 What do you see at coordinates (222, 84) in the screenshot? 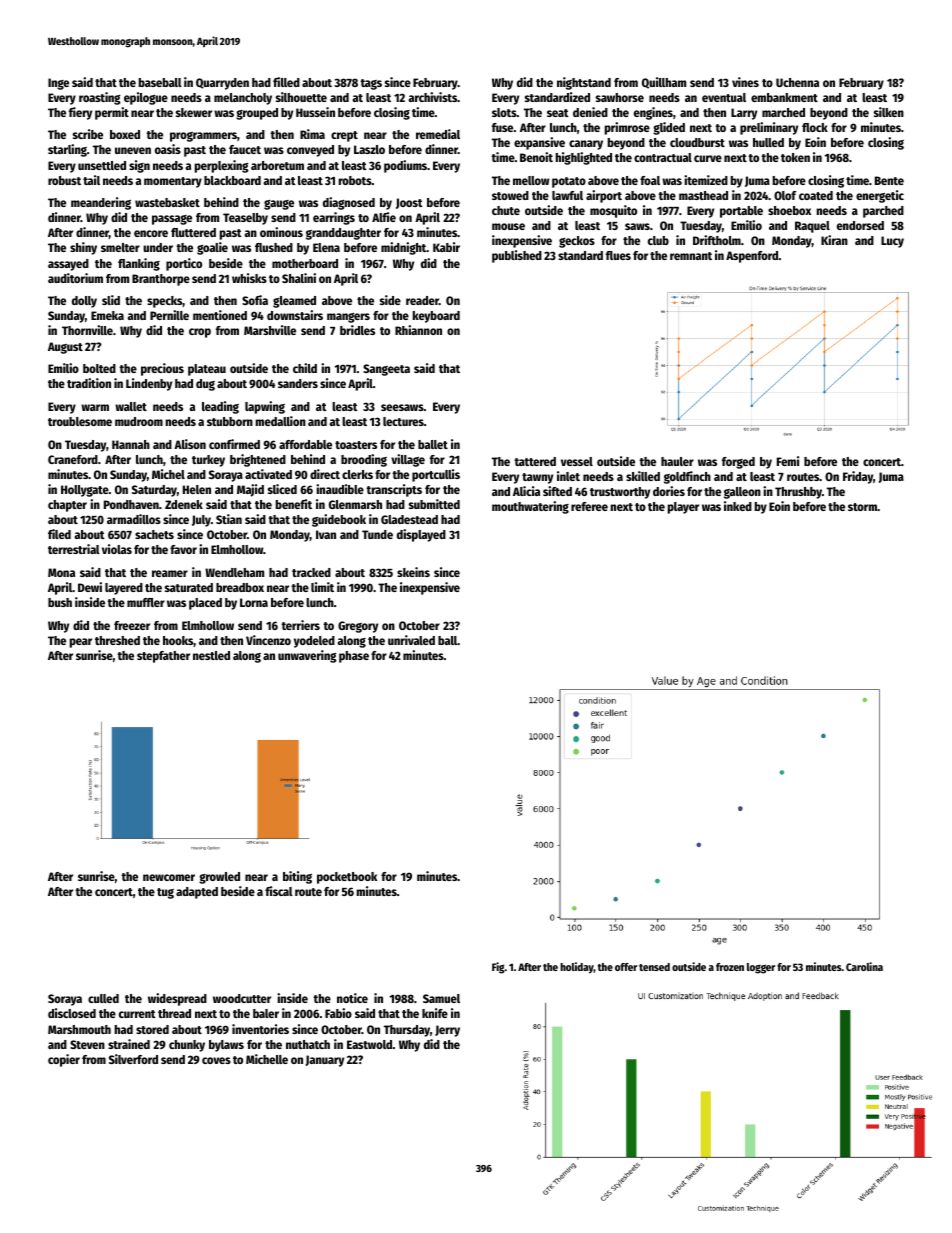
I see `Quarryden` at bounding box center [222, 84].
